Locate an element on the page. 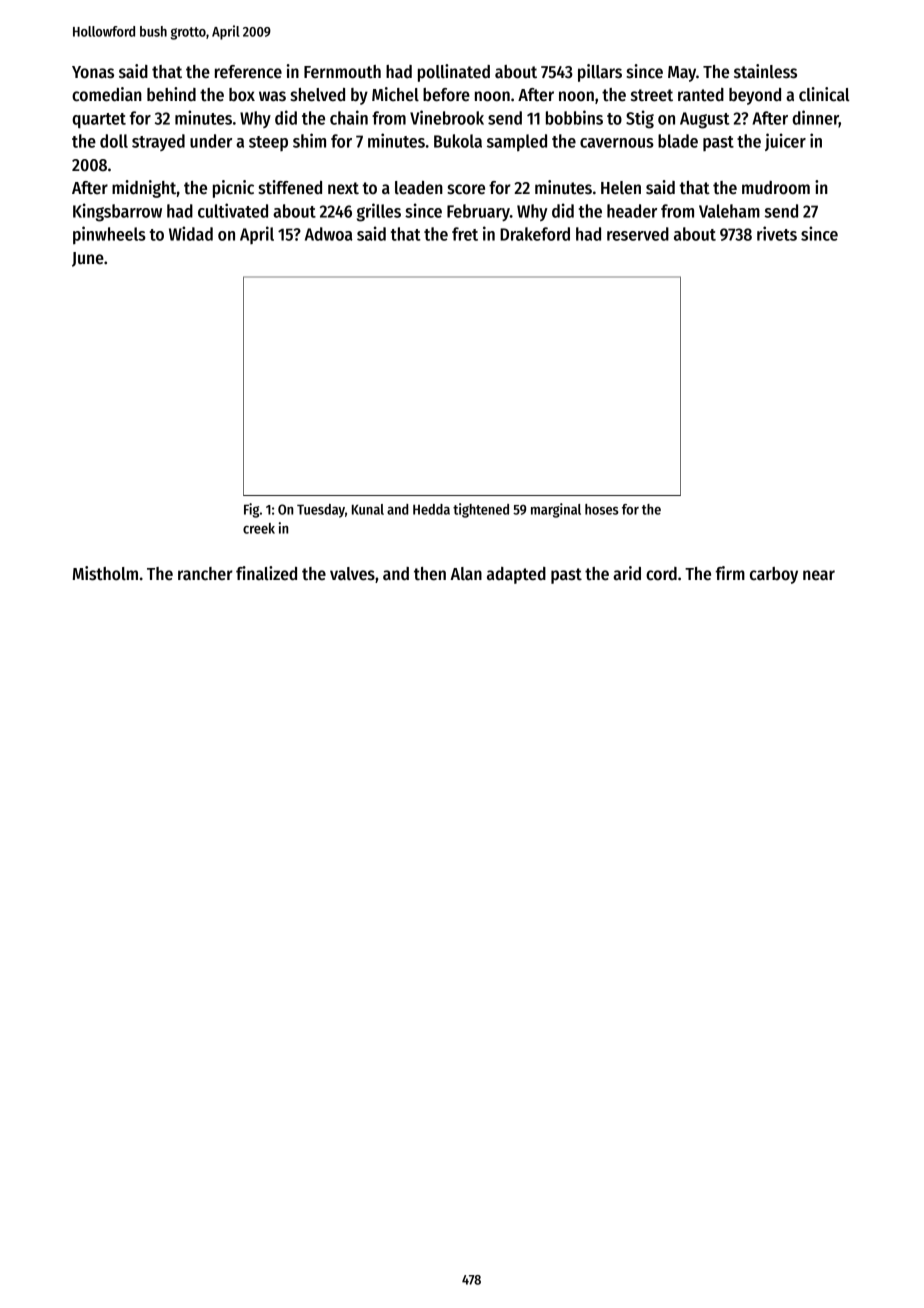  Hedda is located at coordinates (431, 509).
